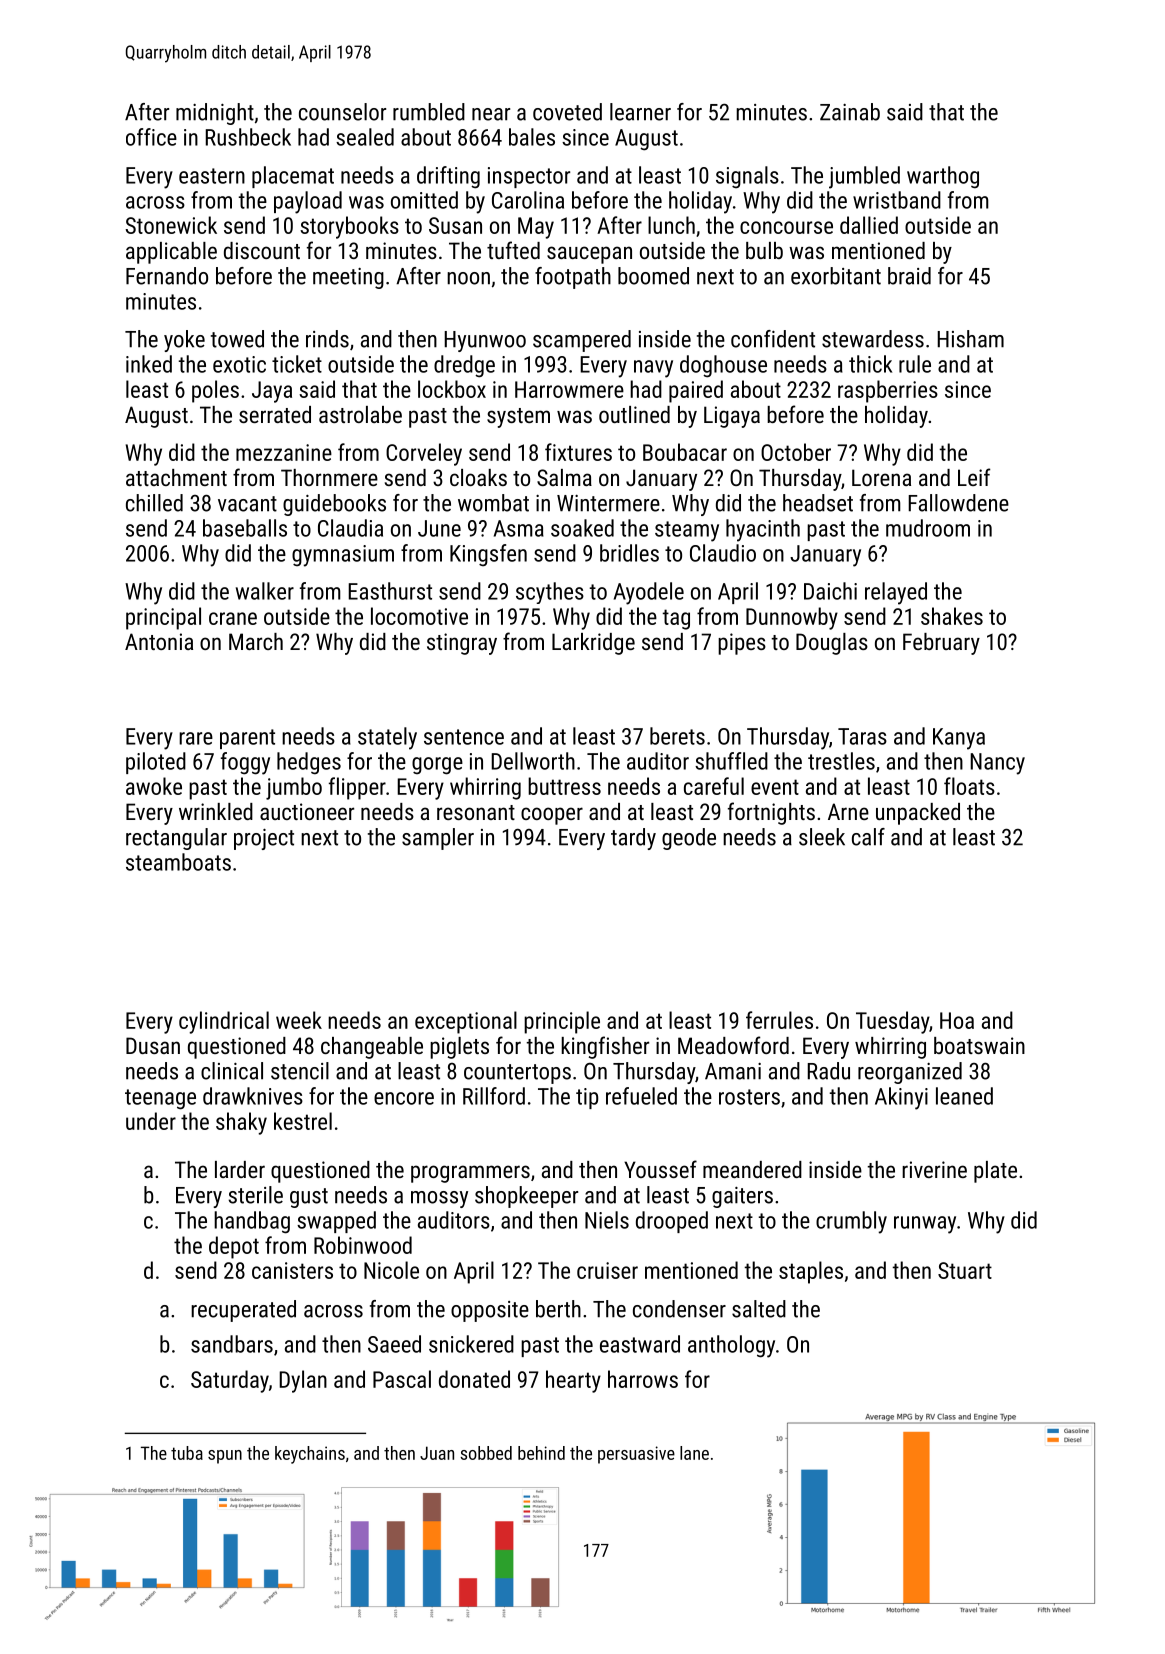 The height and width of the screenshot is (1654, 1165). I want to click on Hisham, so click(970, 339).
